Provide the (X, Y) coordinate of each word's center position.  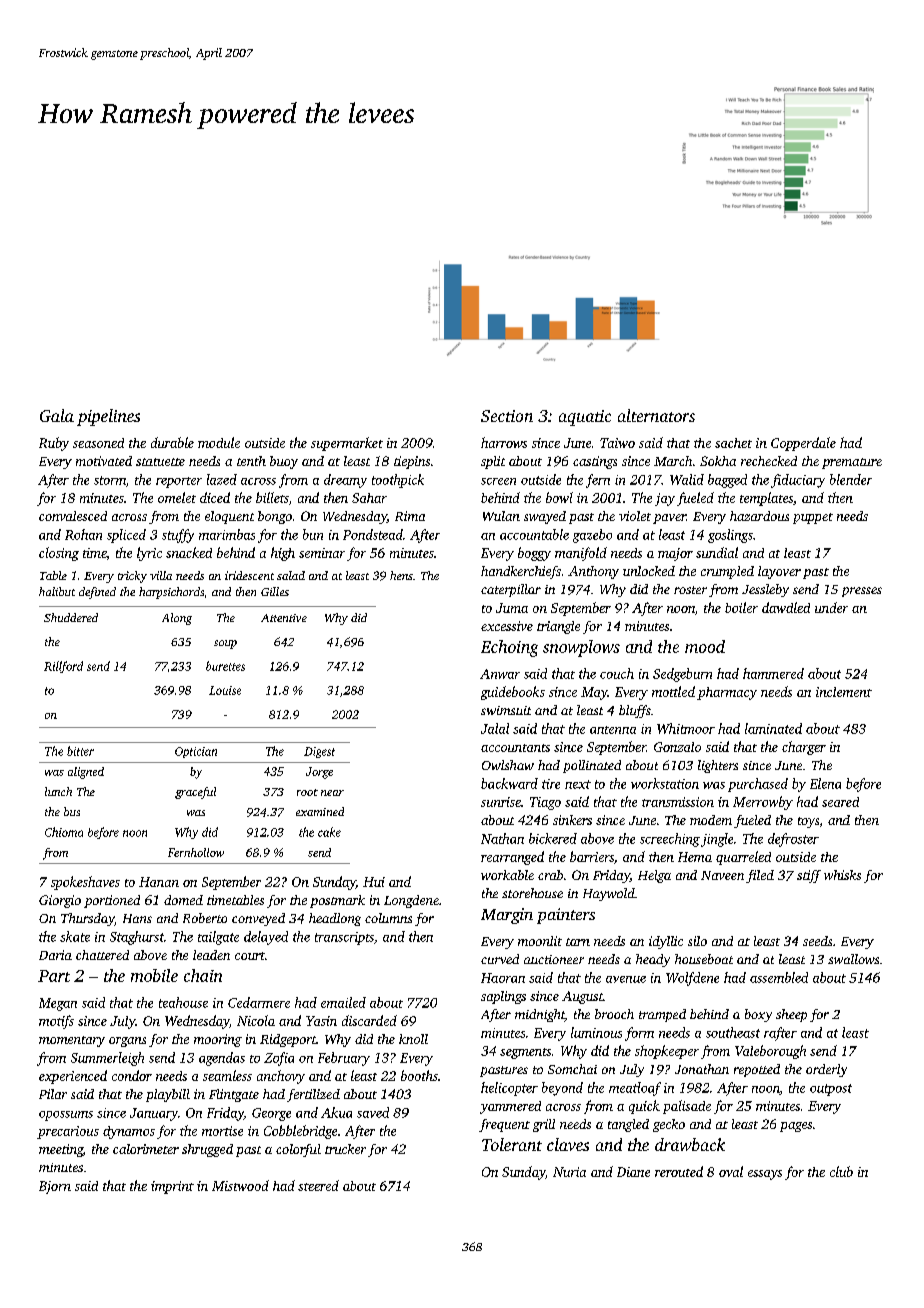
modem (711, 820)
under (831, 607)
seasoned (98, 443)
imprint (172, 1187)
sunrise (501, 802)
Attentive (284, 618)
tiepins (412, 462)
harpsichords (171, 593)
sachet (733, 443)
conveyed (258, 919)
